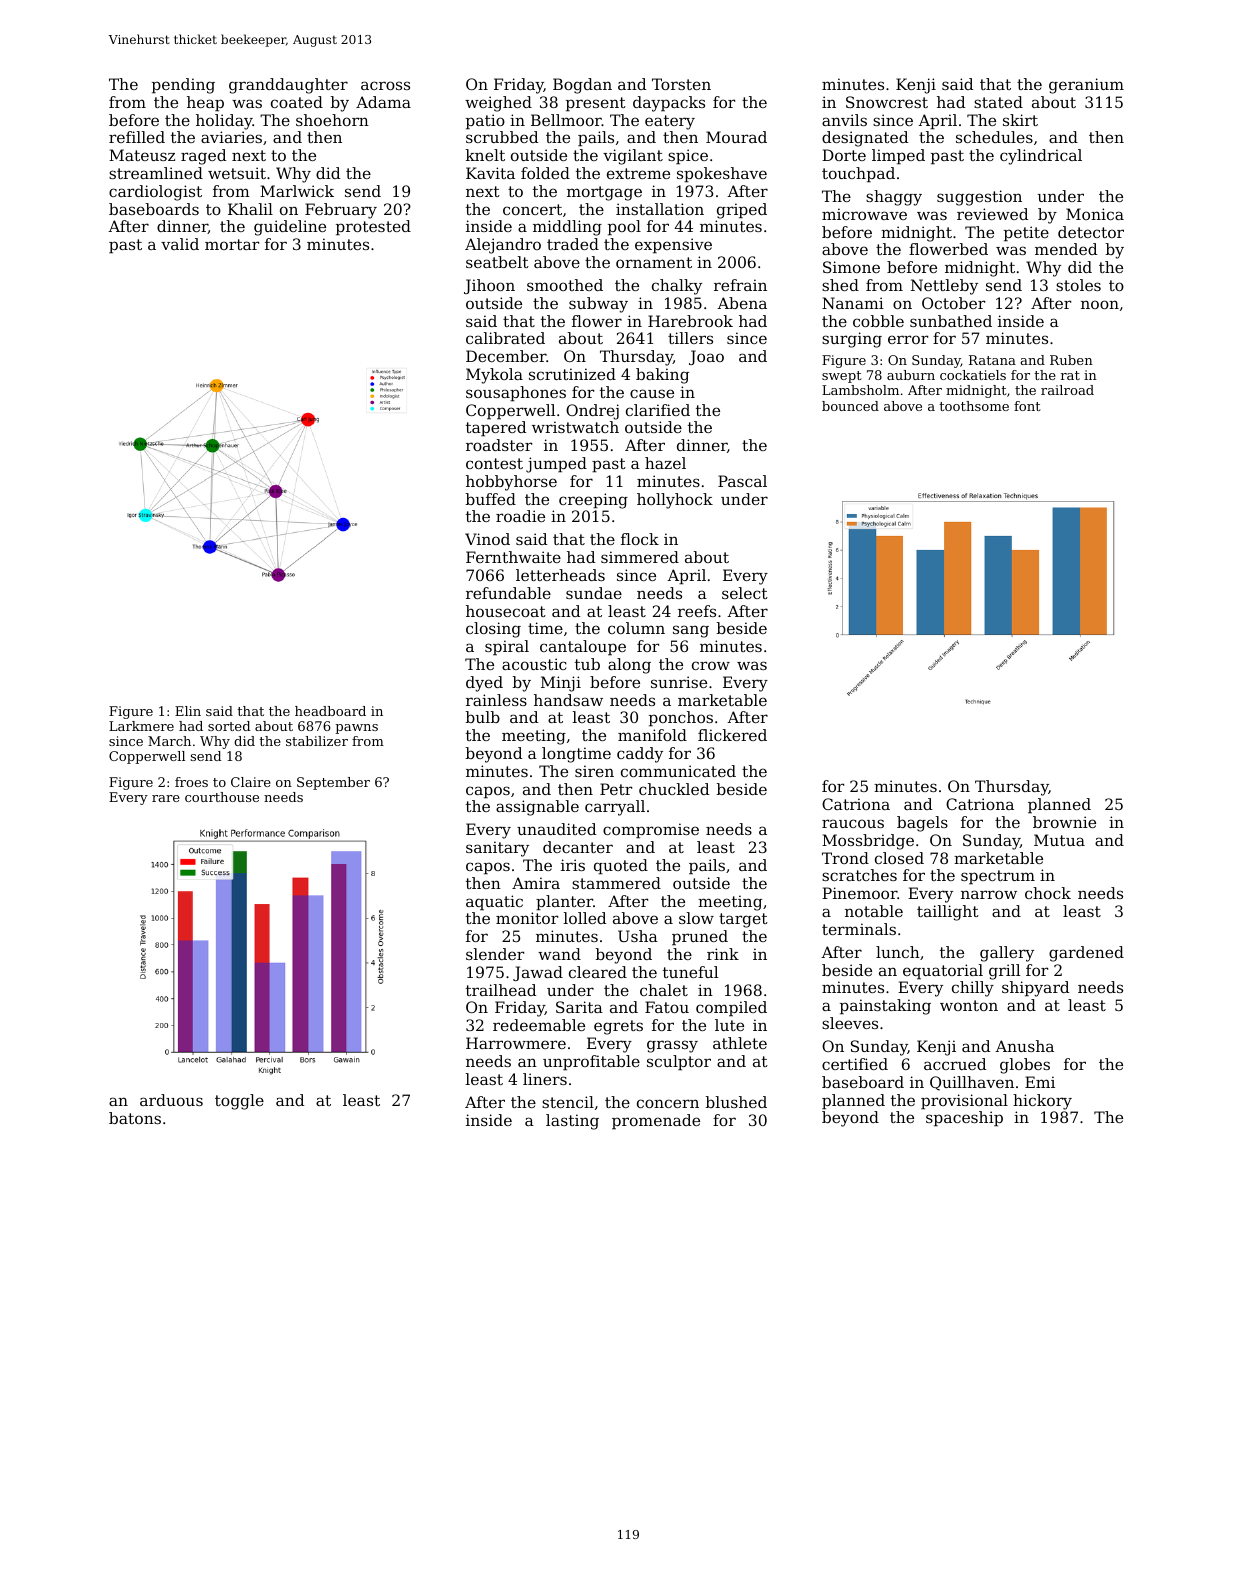  Describe the element at coordinates (180, 244) in the page. I see `valid` at that location.
